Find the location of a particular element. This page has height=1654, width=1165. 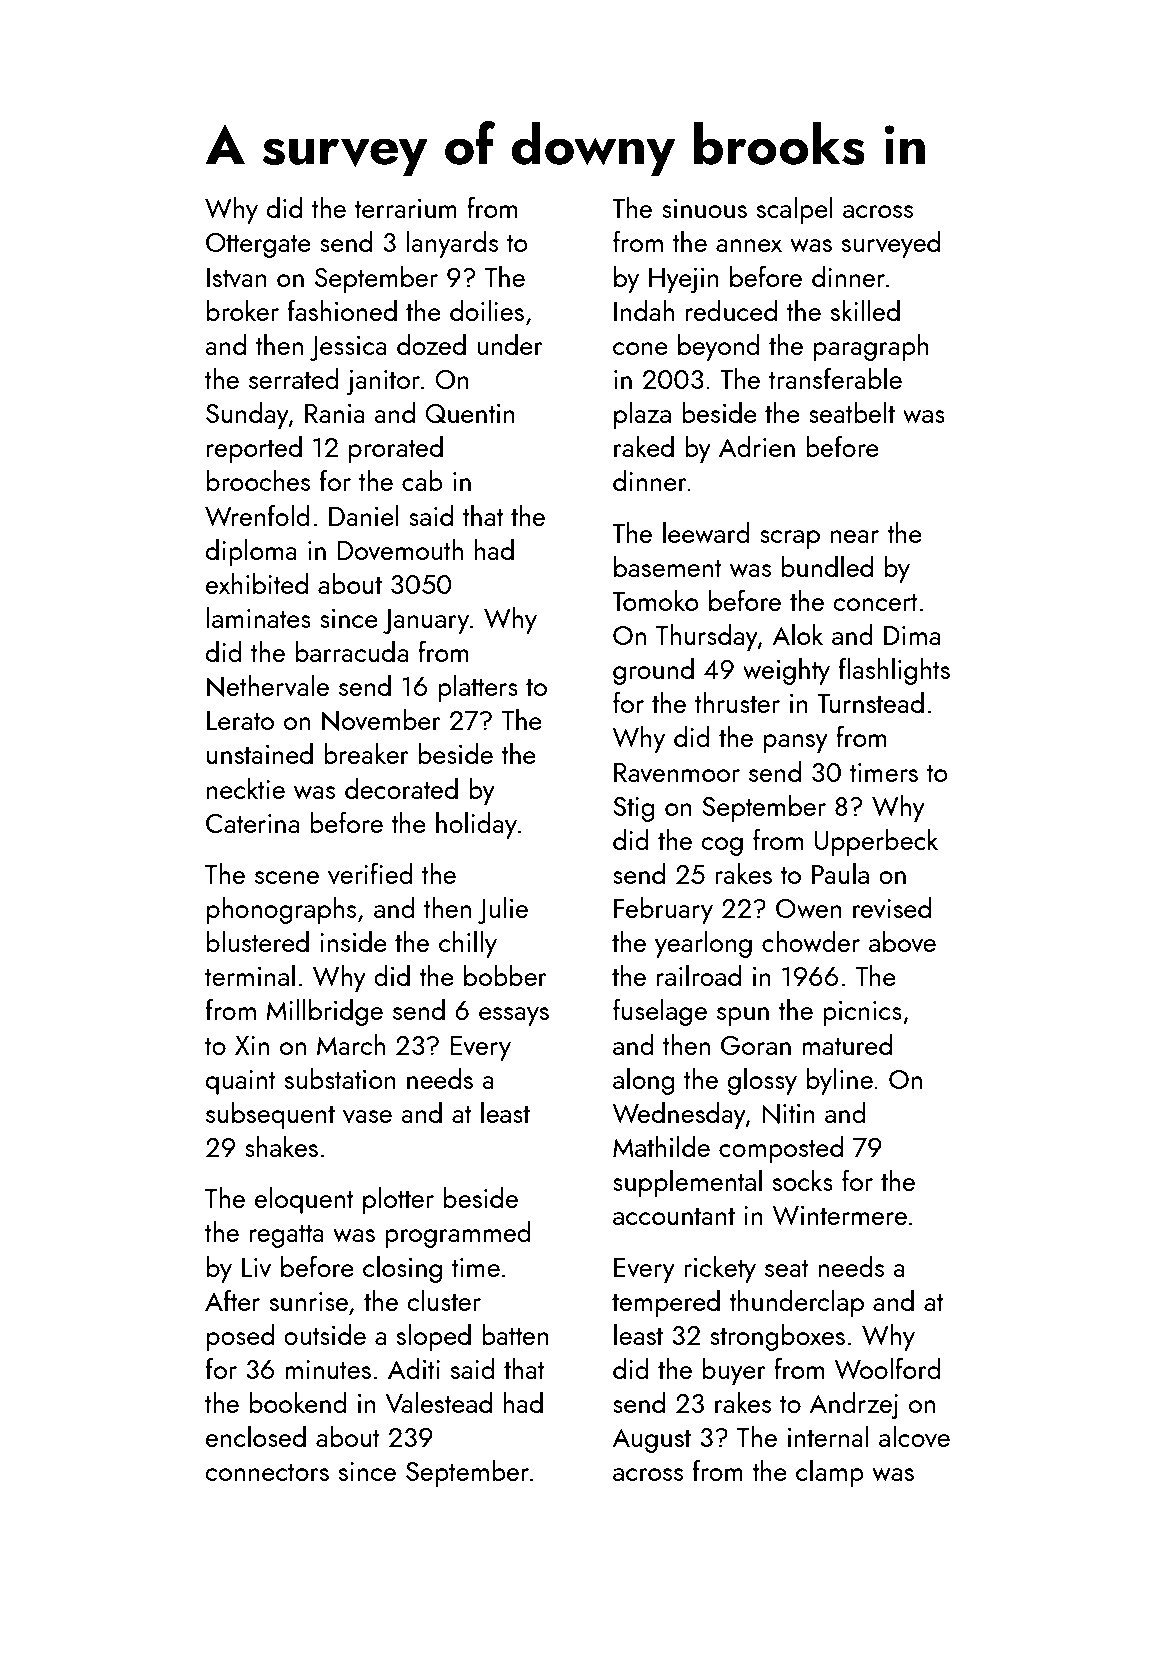

sinuous is located at coordinates (704, 208).
